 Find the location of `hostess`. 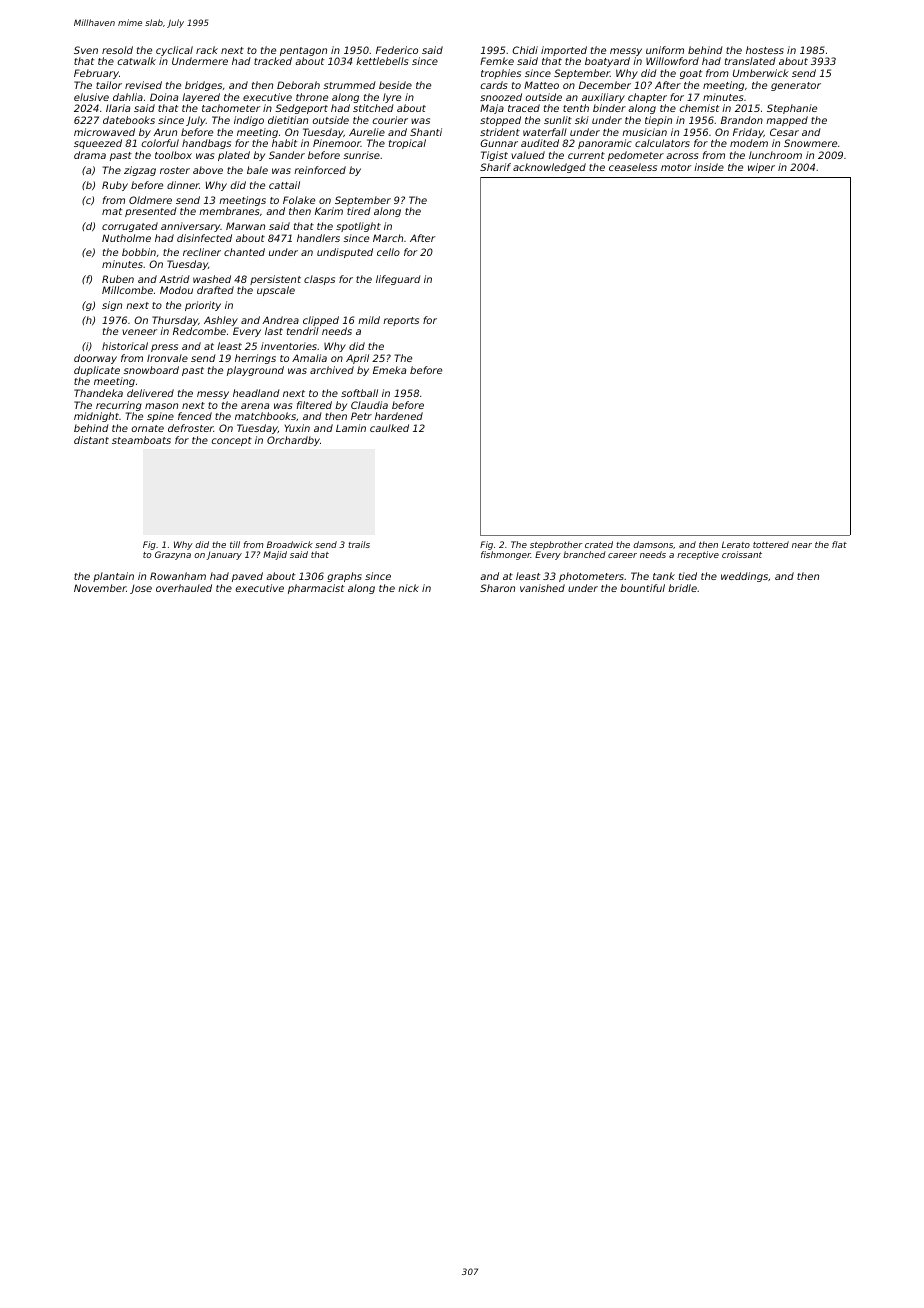

hostess is located at coordinates (765, 50).
